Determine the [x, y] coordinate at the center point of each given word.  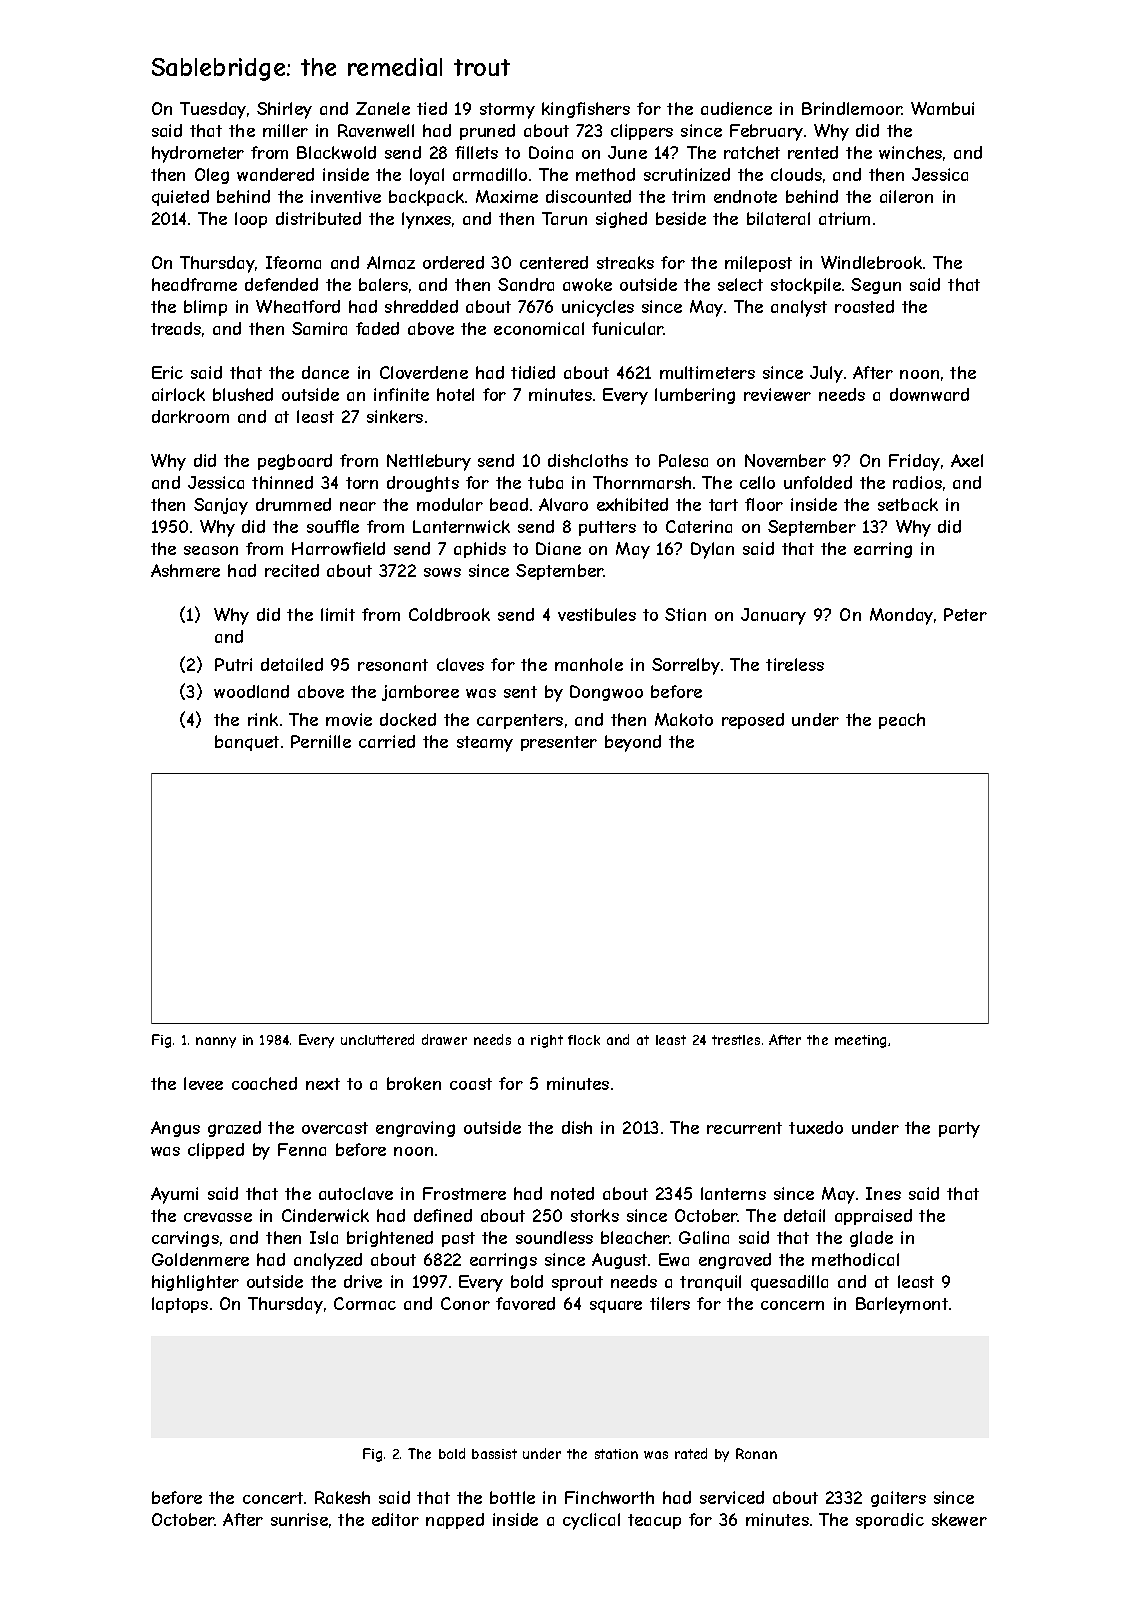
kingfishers [586, 110]
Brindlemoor [852, 108]
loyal [427, 176]
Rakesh [342, 1497]
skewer [959, 1519]
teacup [654, 1521]
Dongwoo [606, 693]
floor [764, 504]
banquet [247, 743]
